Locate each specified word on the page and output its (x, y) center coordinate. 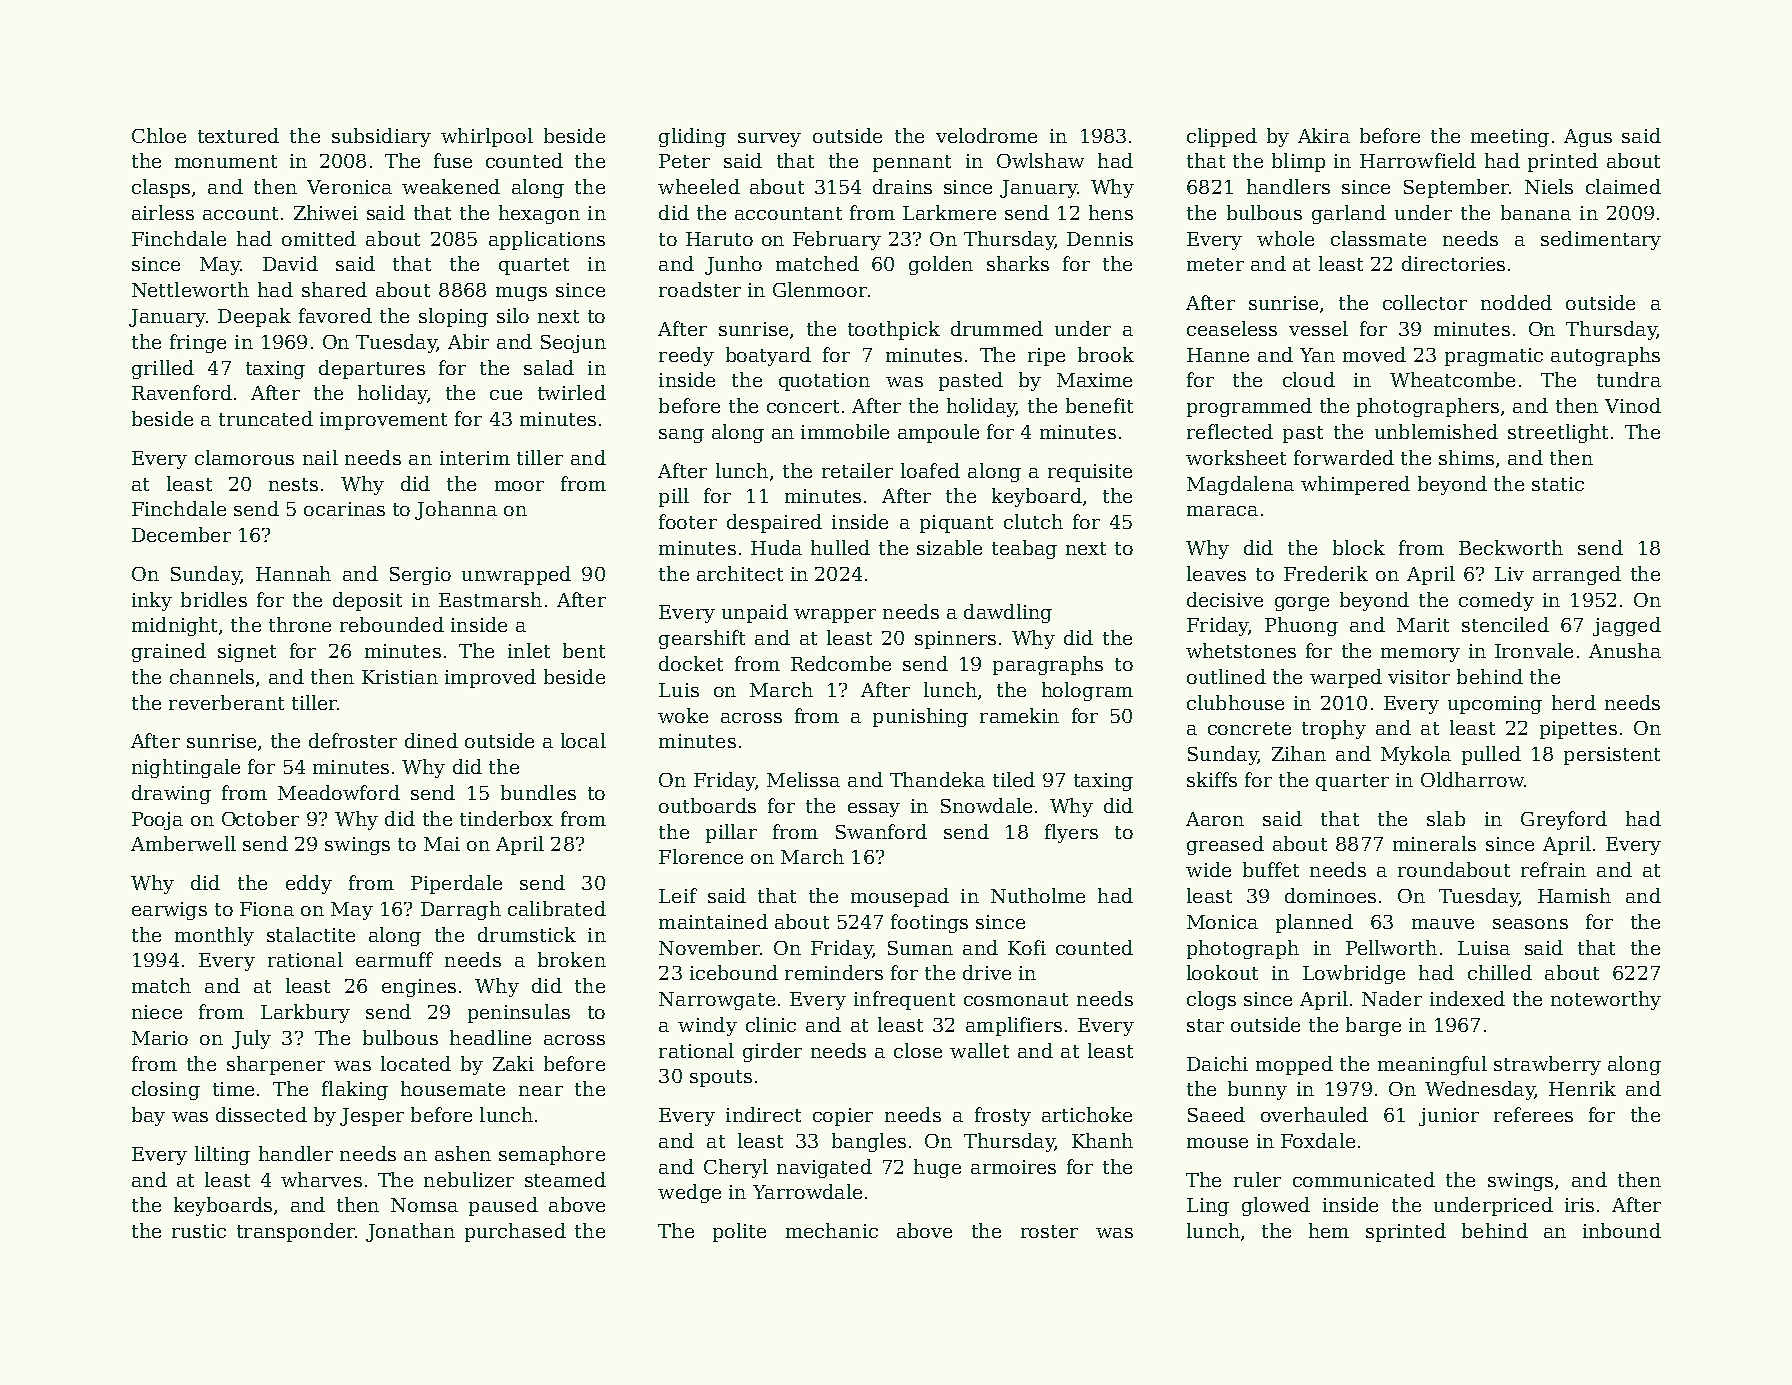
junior (1449, 1117)
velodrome (986, 135)
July (251, 1039)
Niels (1549, 186)
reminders (834, 972)
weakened (451, 186)
